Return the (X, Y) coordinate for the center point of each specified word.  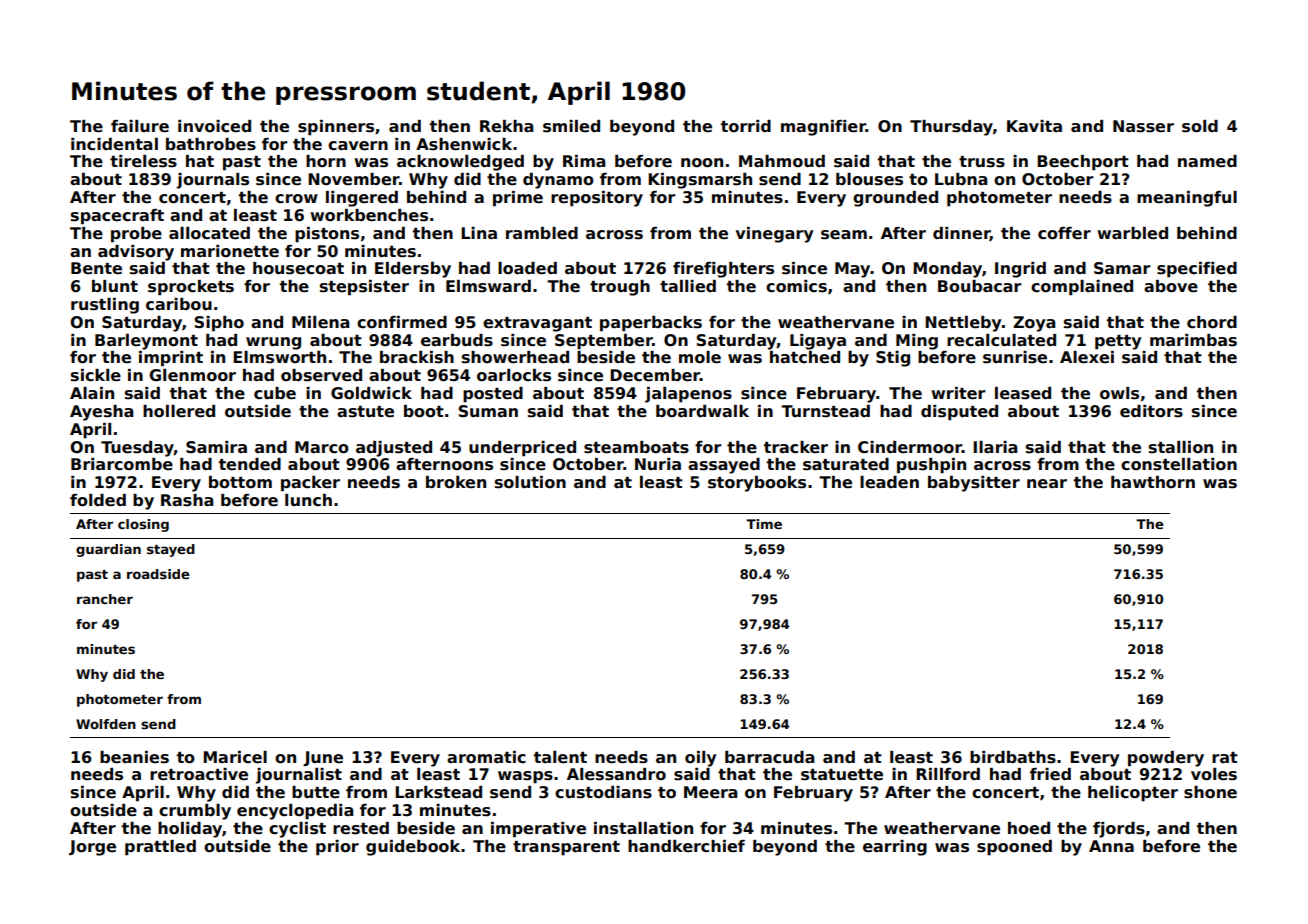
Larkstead (438, 792)
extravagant (537, 324)
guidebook (413, 848)
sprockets (191, 288)
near (1047, 483)
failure (140, 126)
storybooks (757, 484)
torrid (746, 126)
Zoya (1034, 324)
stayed (171, 550)
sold (1200, 126)
